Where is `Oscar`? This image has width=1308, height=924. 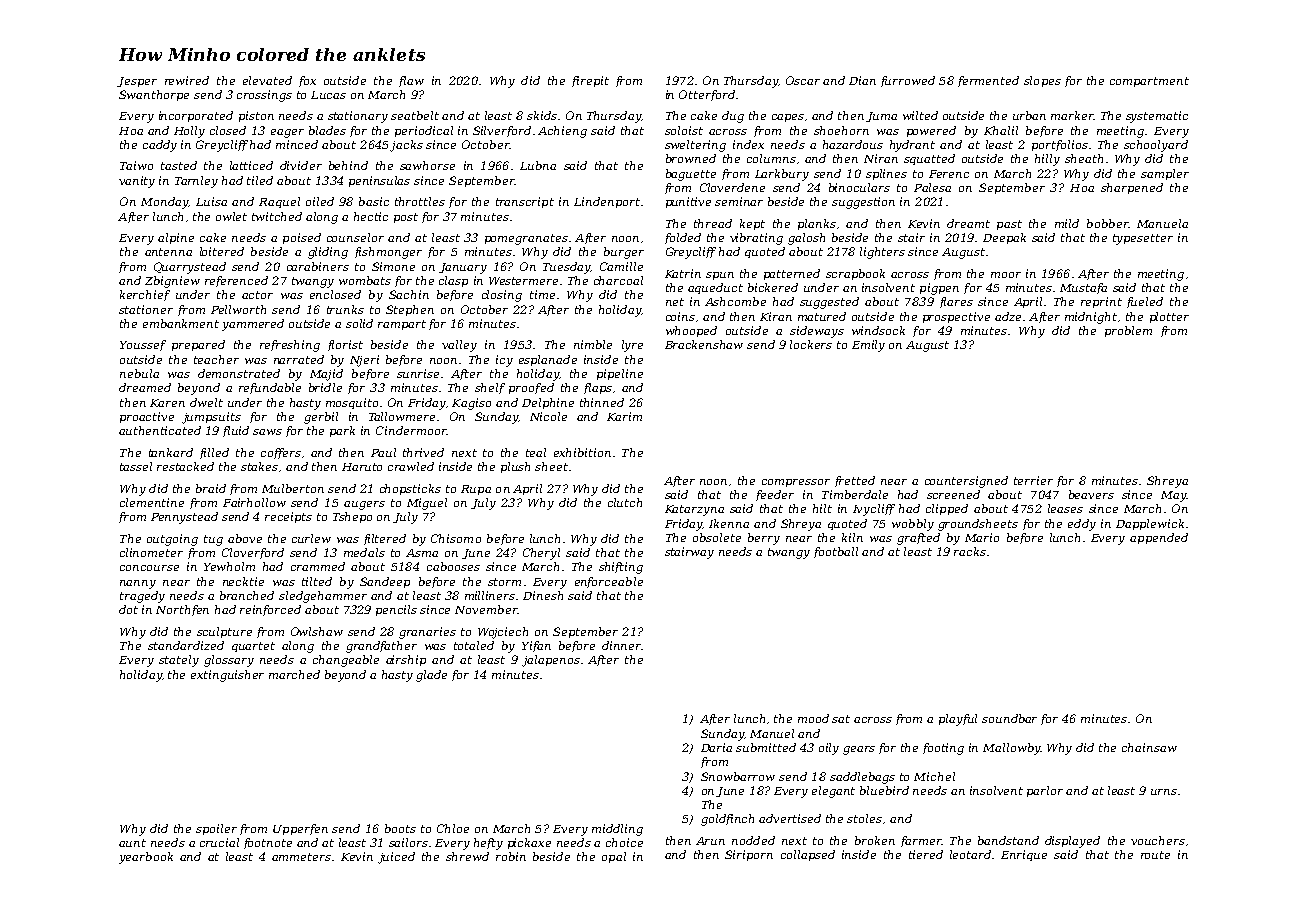
Oscar is located at coordinates (803, 80).
